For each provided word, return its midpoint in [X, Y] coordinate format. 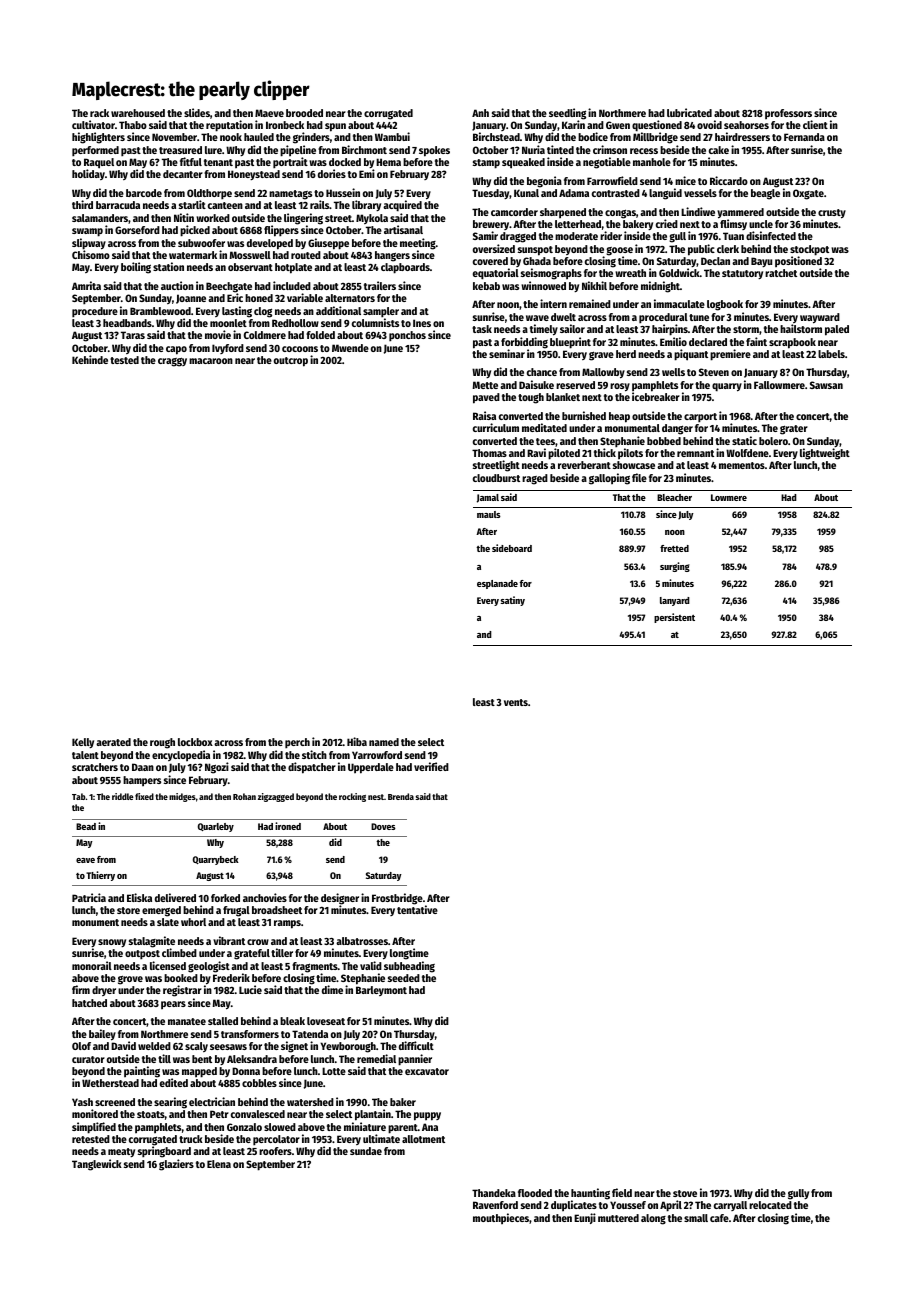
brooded [304, 113]
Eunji [585, 1218]
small [696, 1218]
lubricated [689, 112]
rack [99, 113]
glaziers [176, 1165]
